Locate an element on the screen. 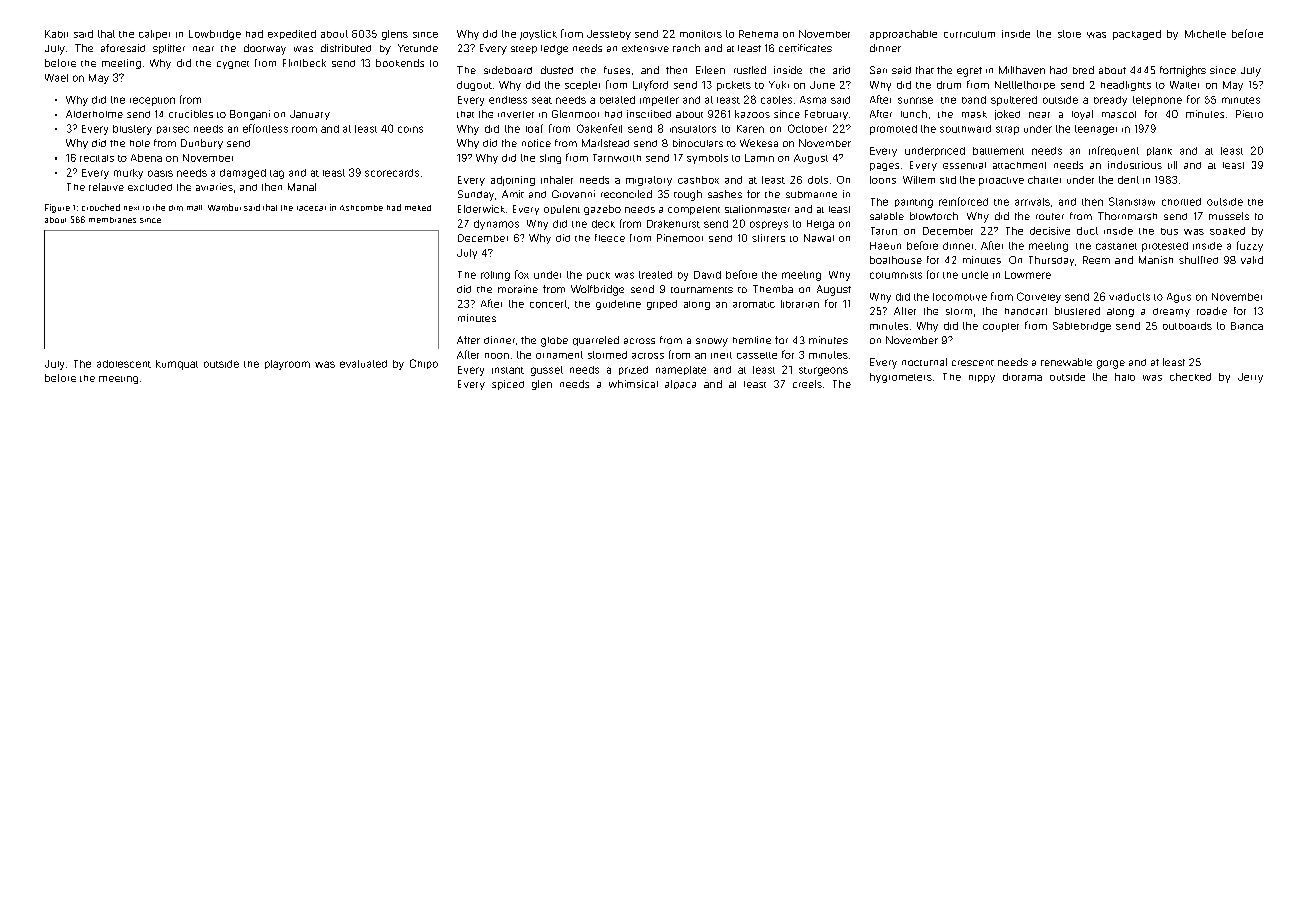 The image size is (1308, 924). curriculum is located at coordinates (969, 34).
